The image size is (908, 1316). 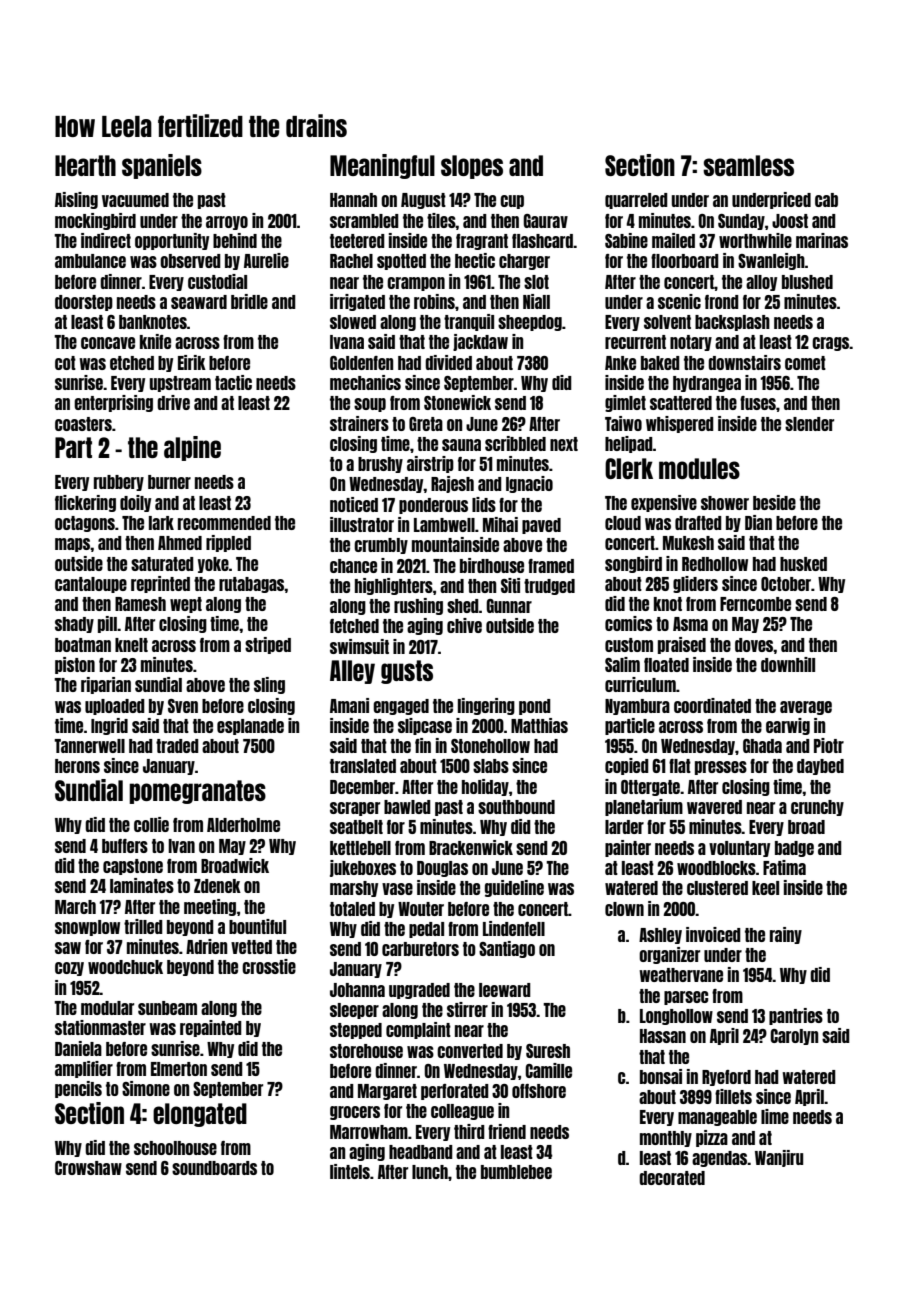 What do you see at coordinates (85, 165) in the screenshot?
I see `Hearth` at bounding box center [85, 165].
